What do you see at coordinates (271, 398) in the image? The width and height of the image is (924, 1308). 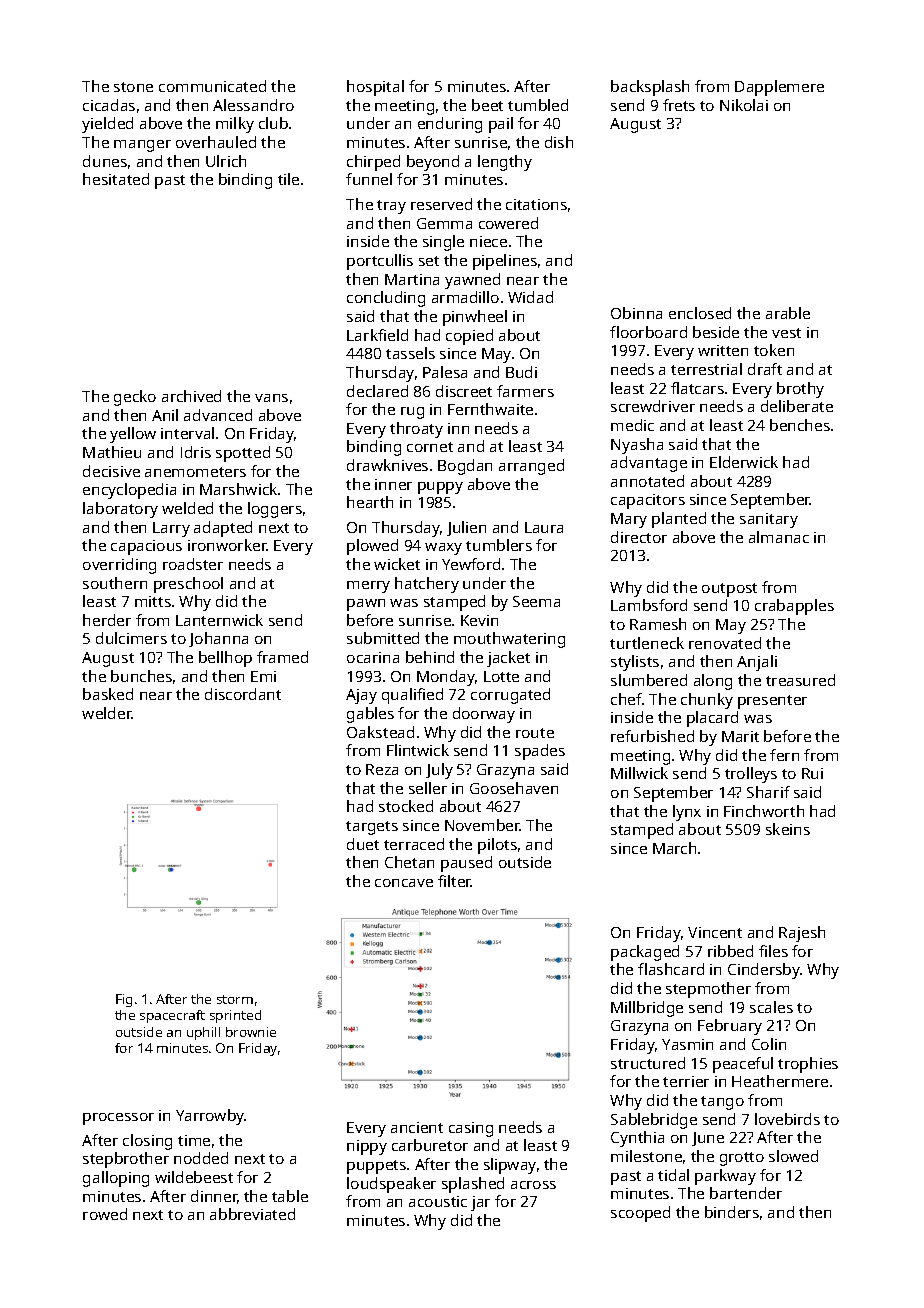 I see `vans` at bounding box center [271, 398].
